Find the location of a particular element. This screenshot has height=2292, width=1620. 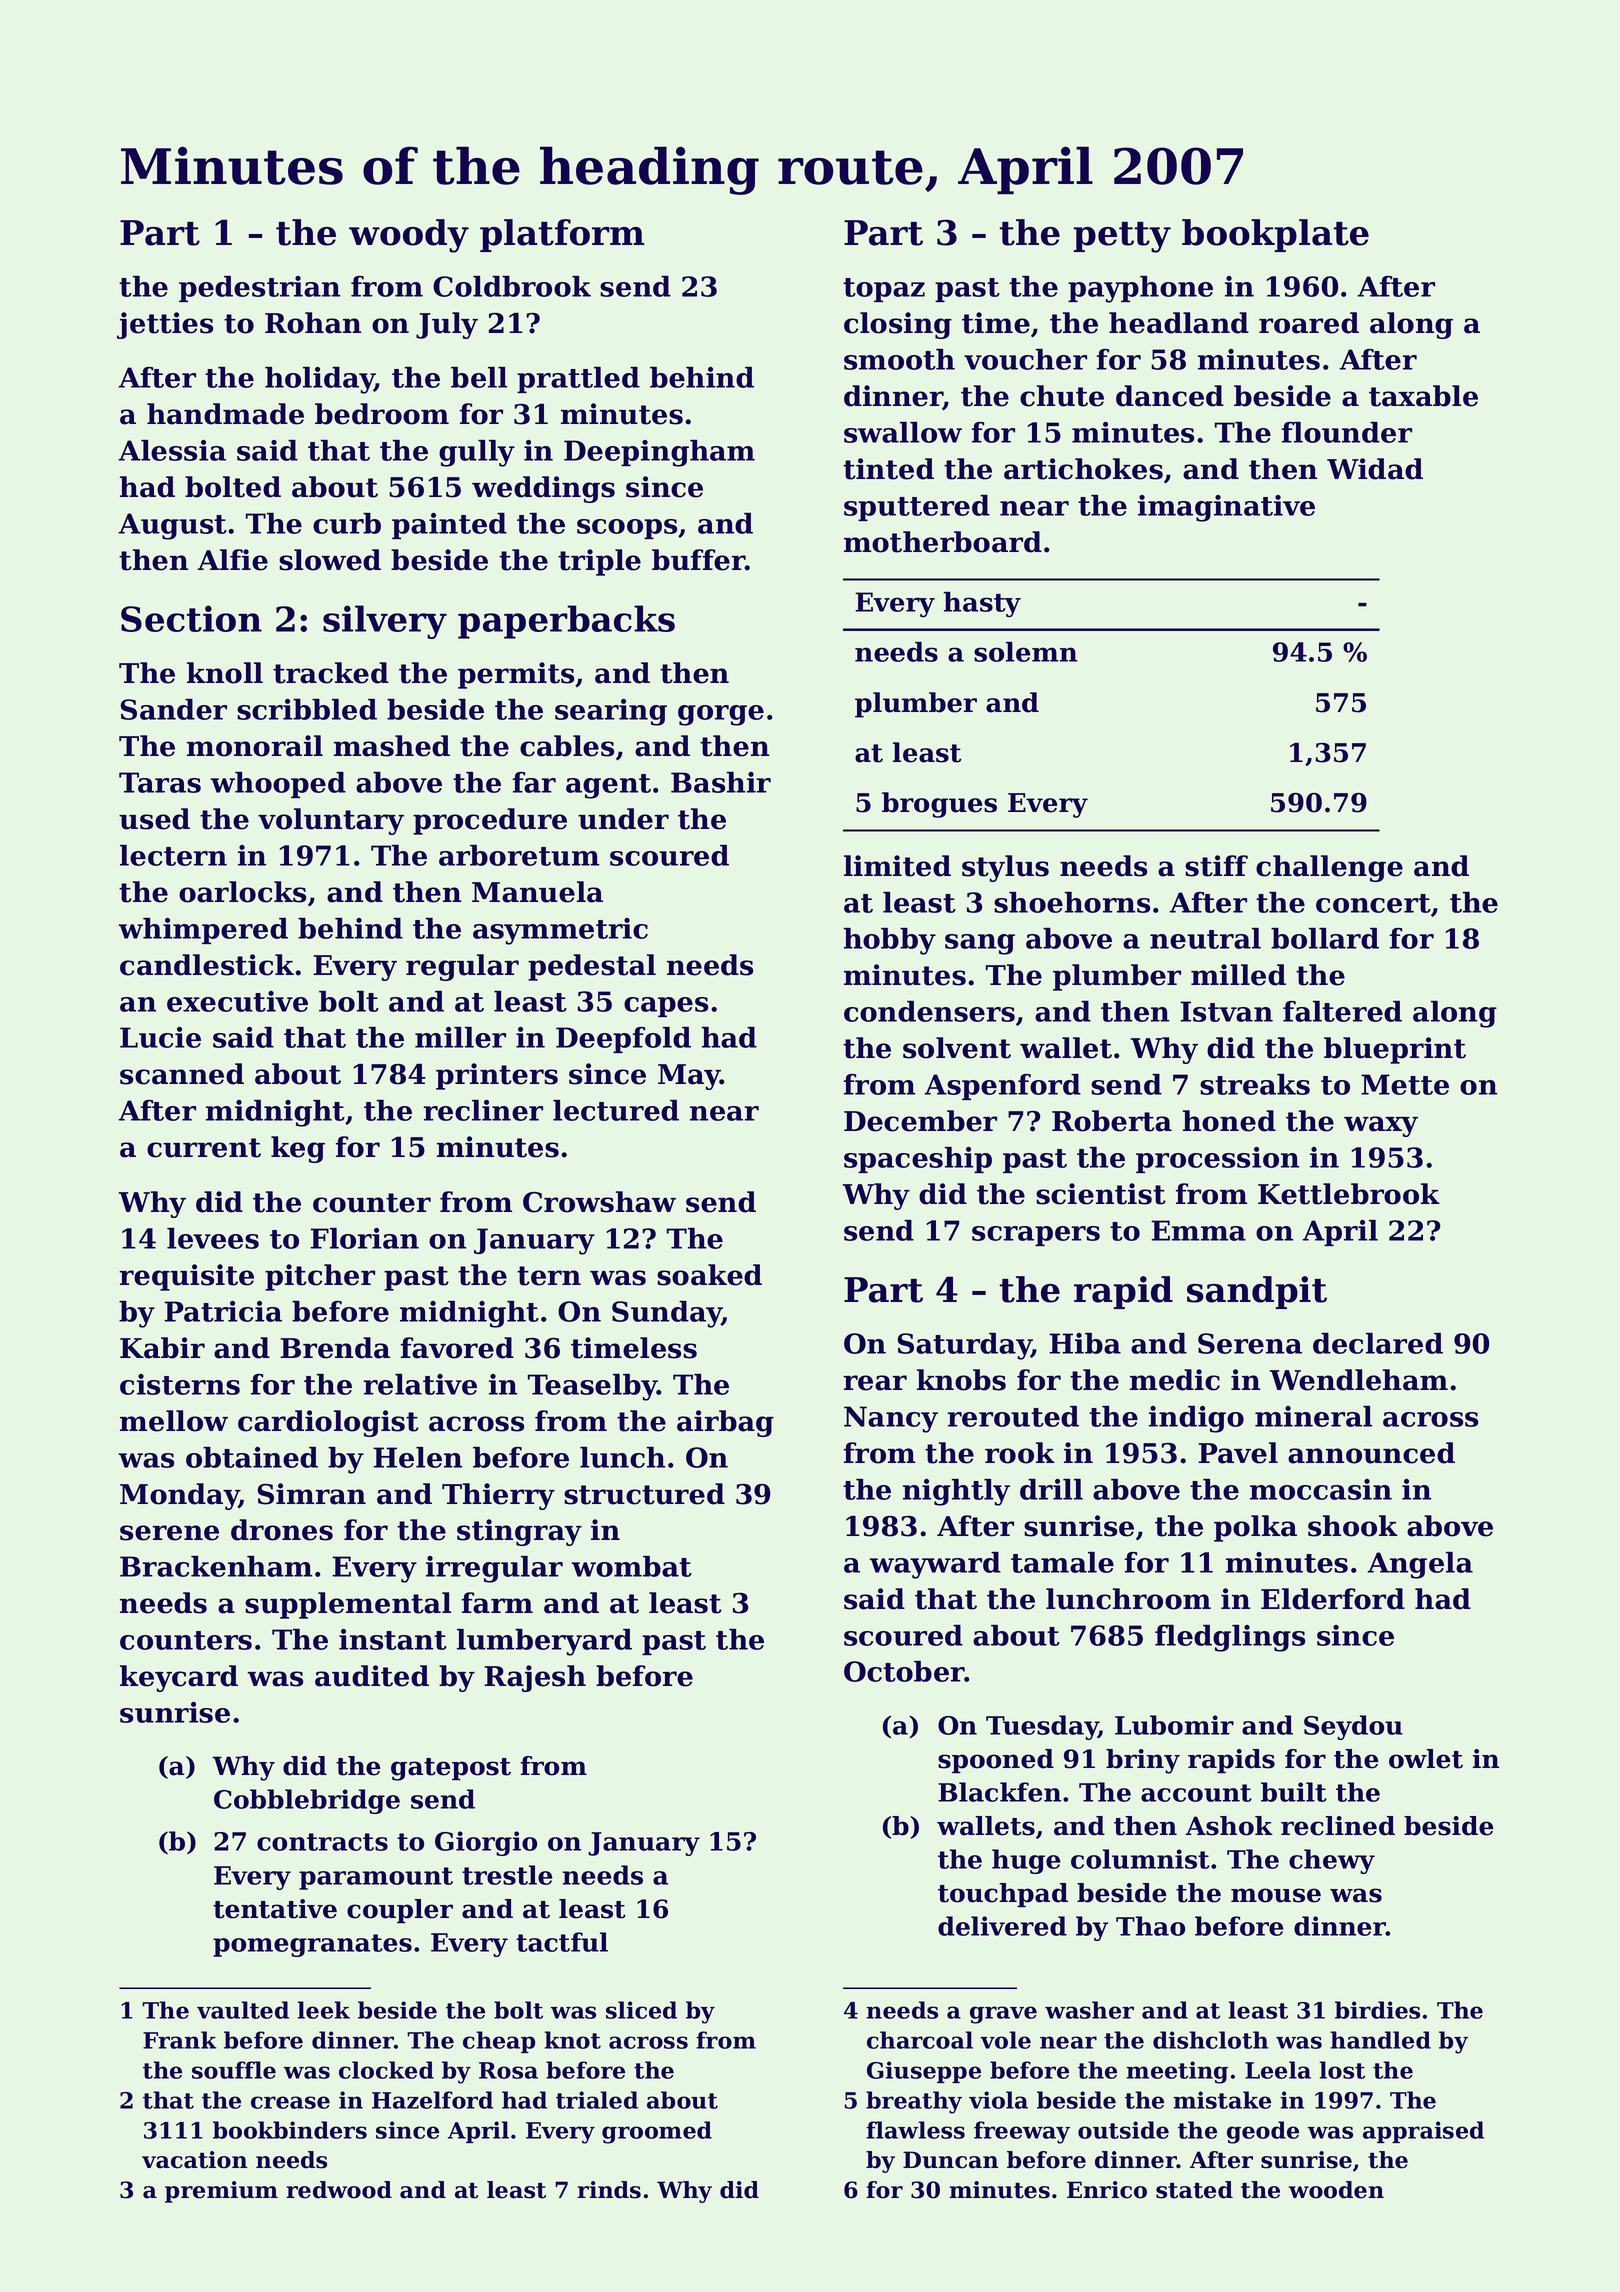

Thao is located at coordinates (1150, 1926).
